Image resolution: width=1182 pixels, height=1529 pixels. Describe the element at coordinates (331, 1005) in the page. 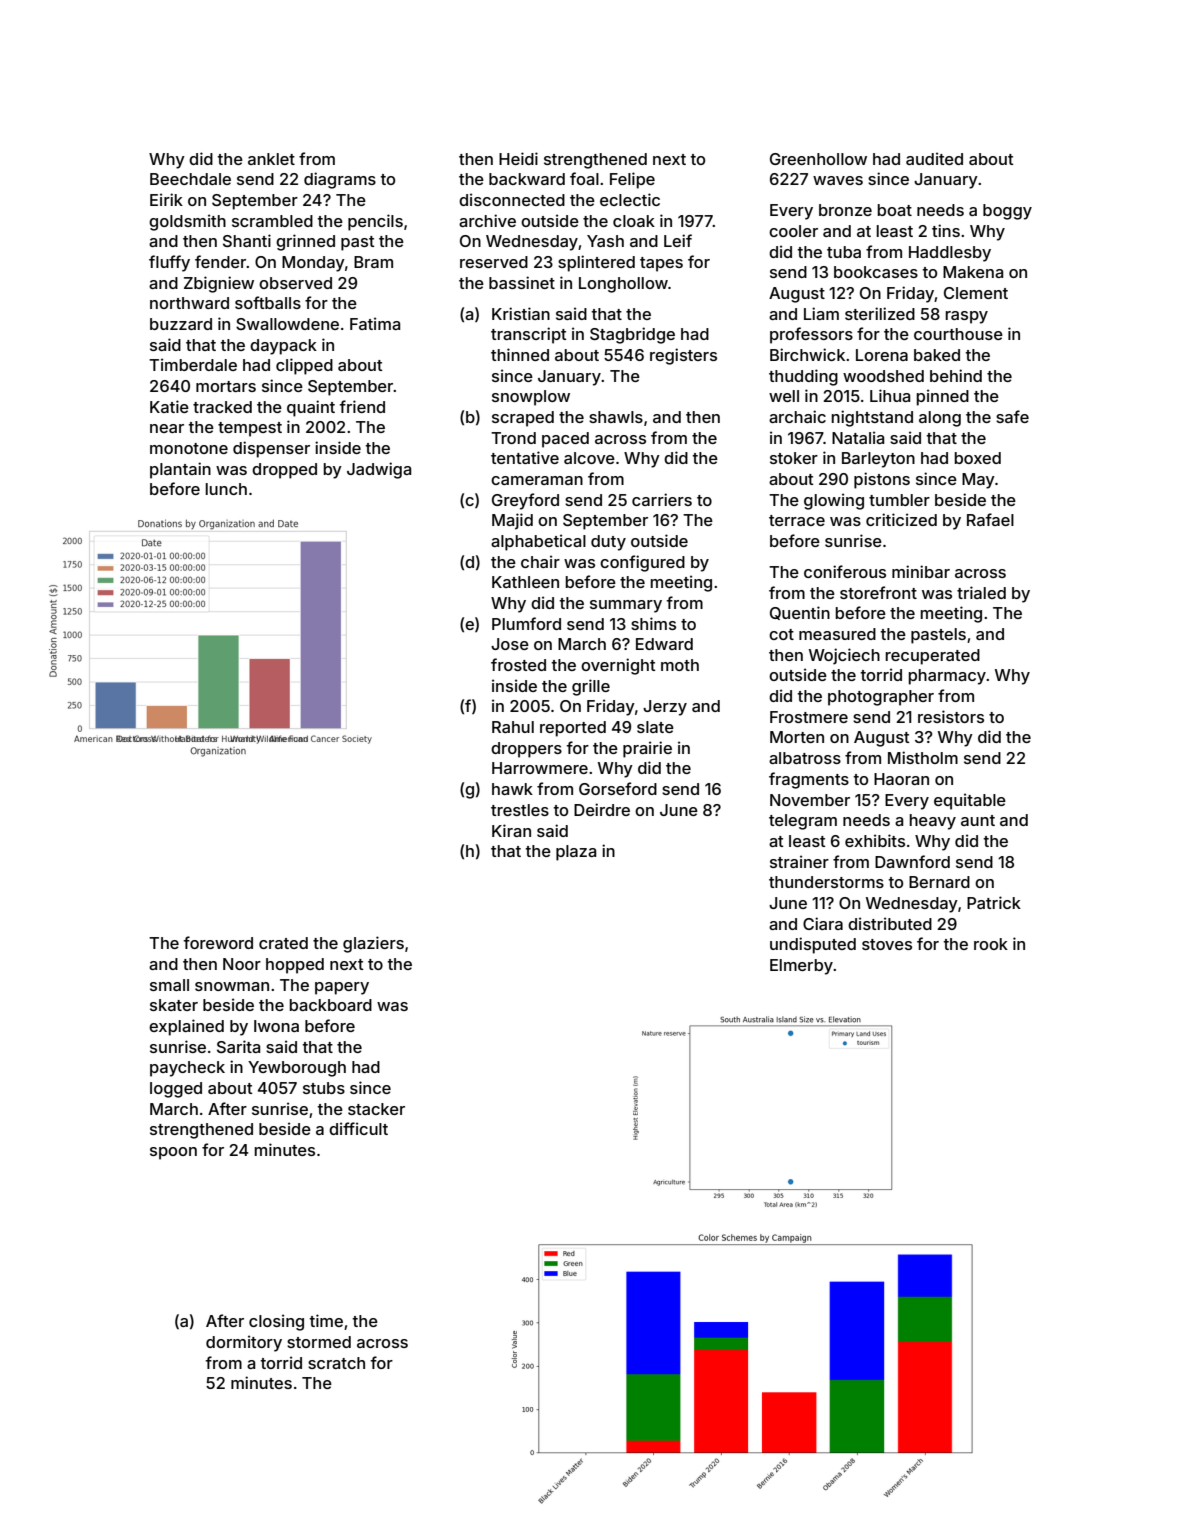

I see `backboard` at that location.
